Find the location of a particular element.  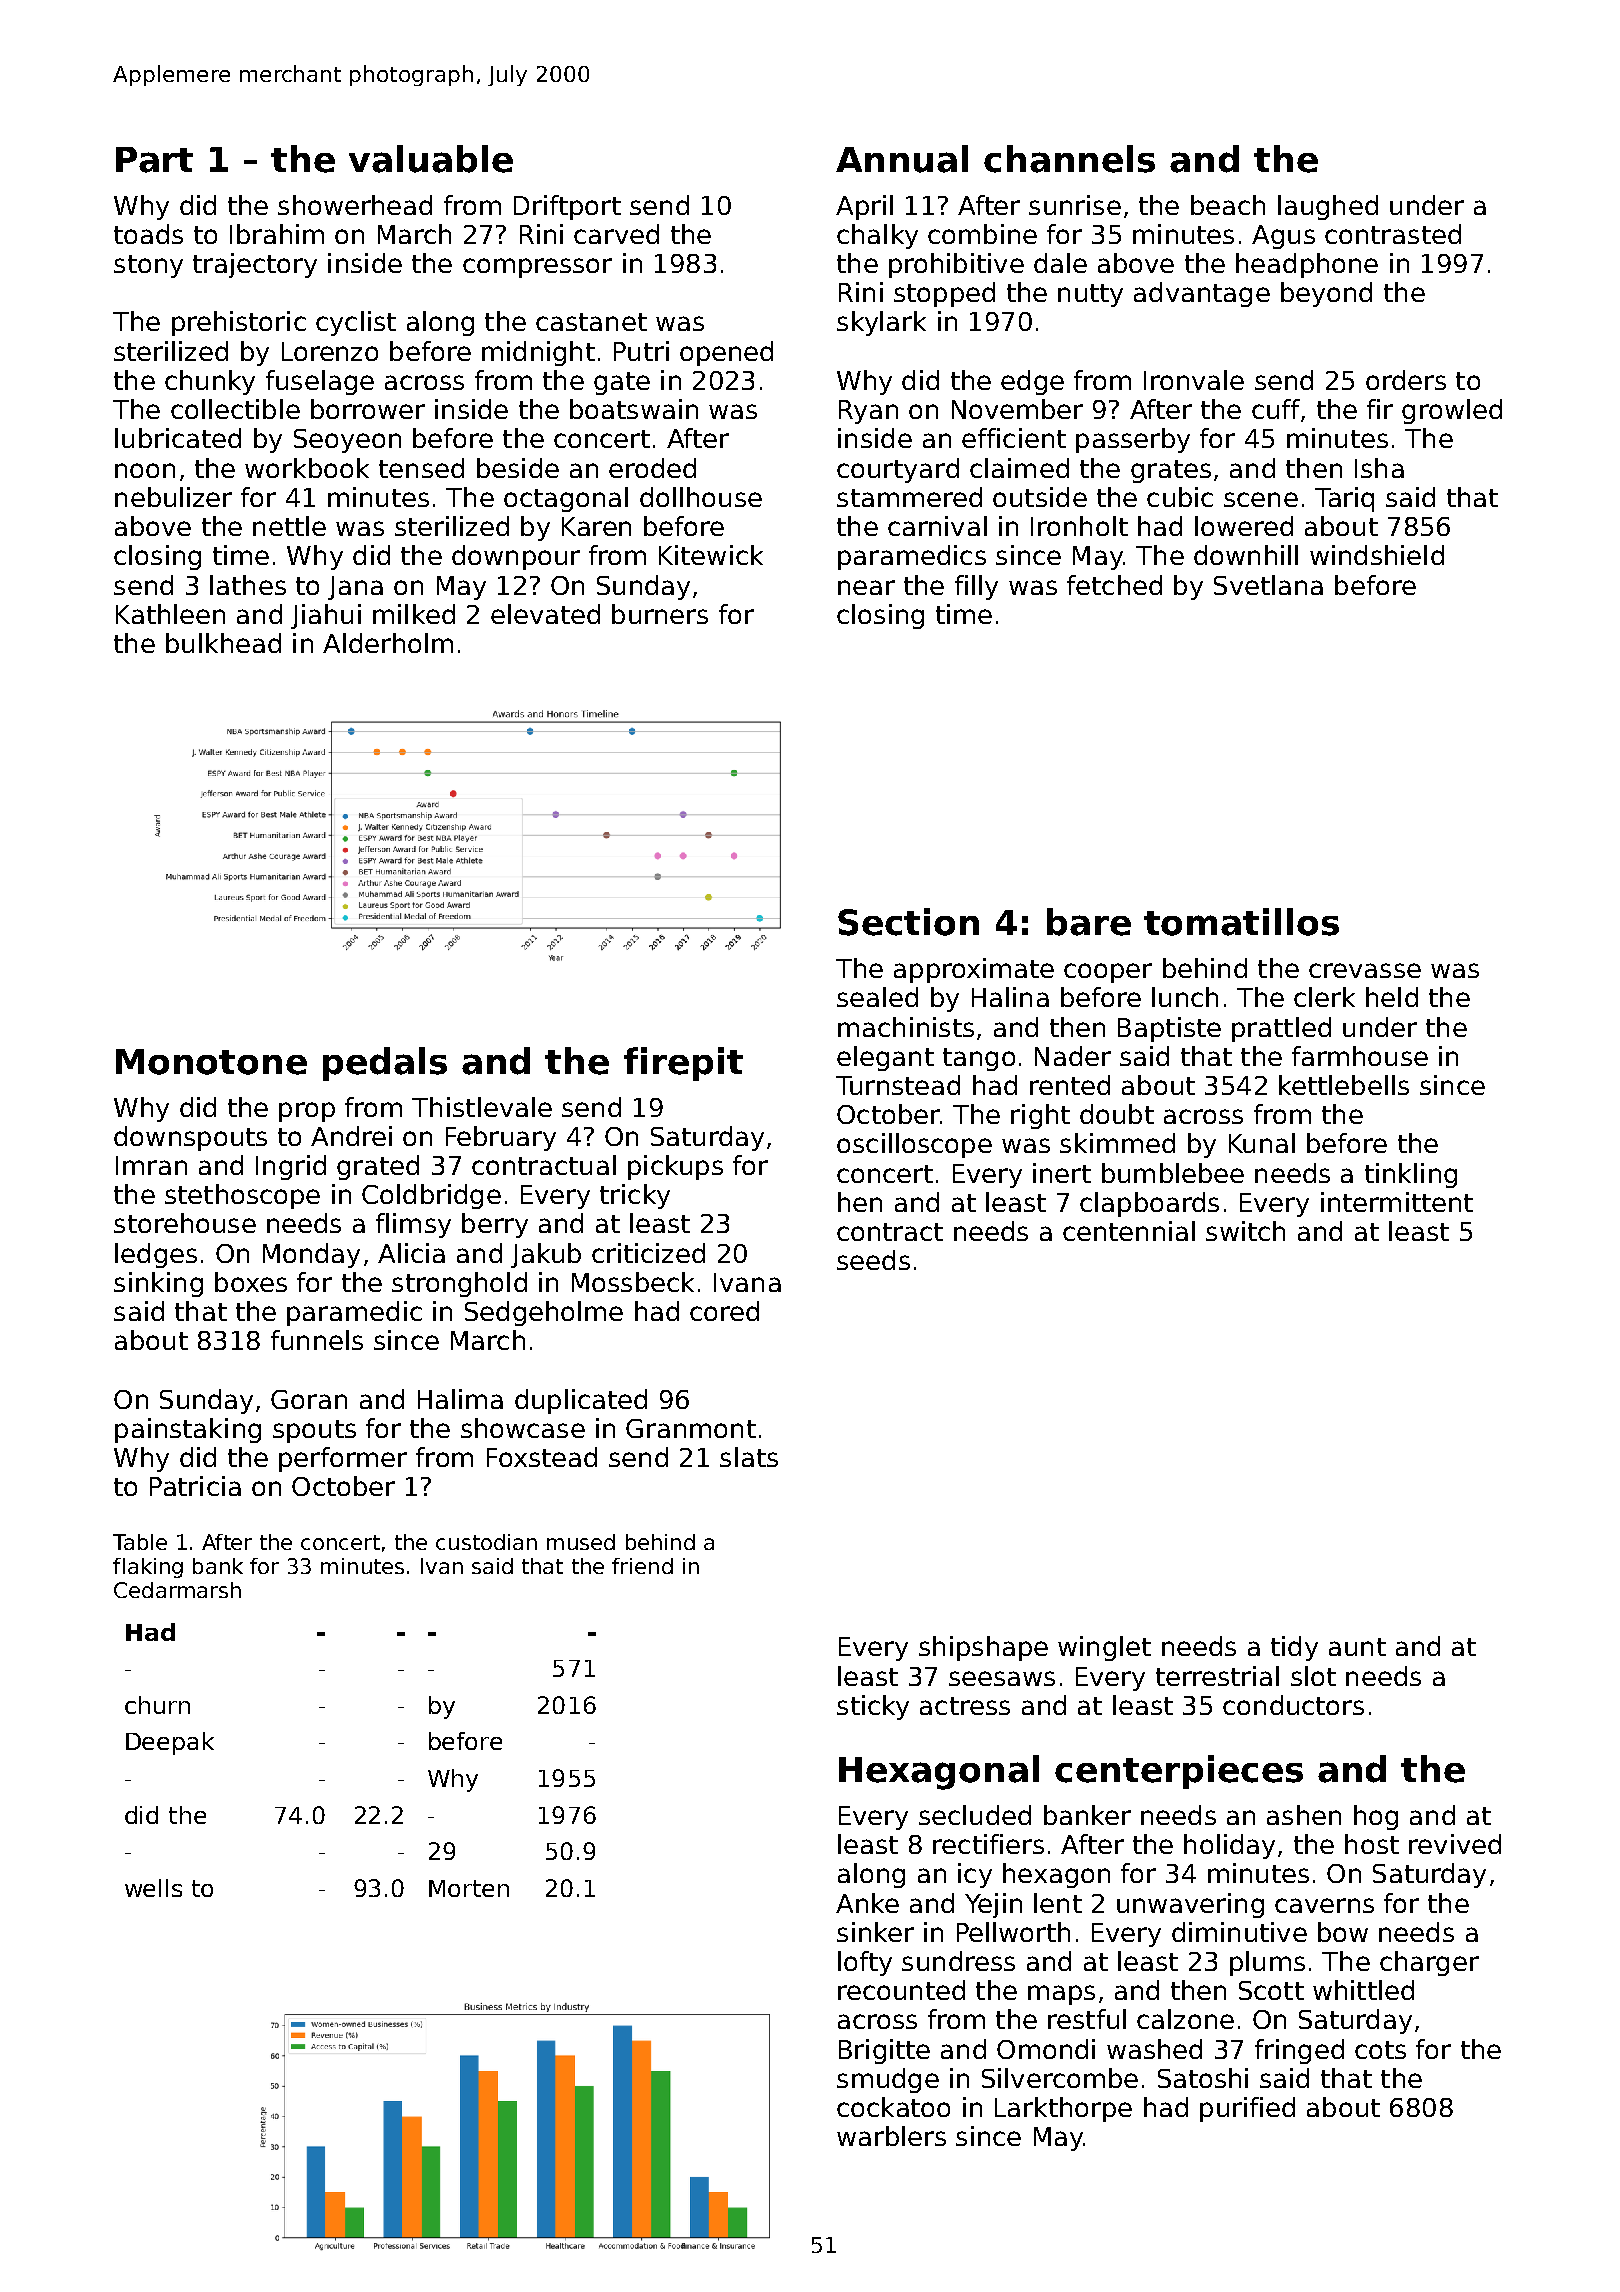

slot is located at coordinates (1313, 1676).
